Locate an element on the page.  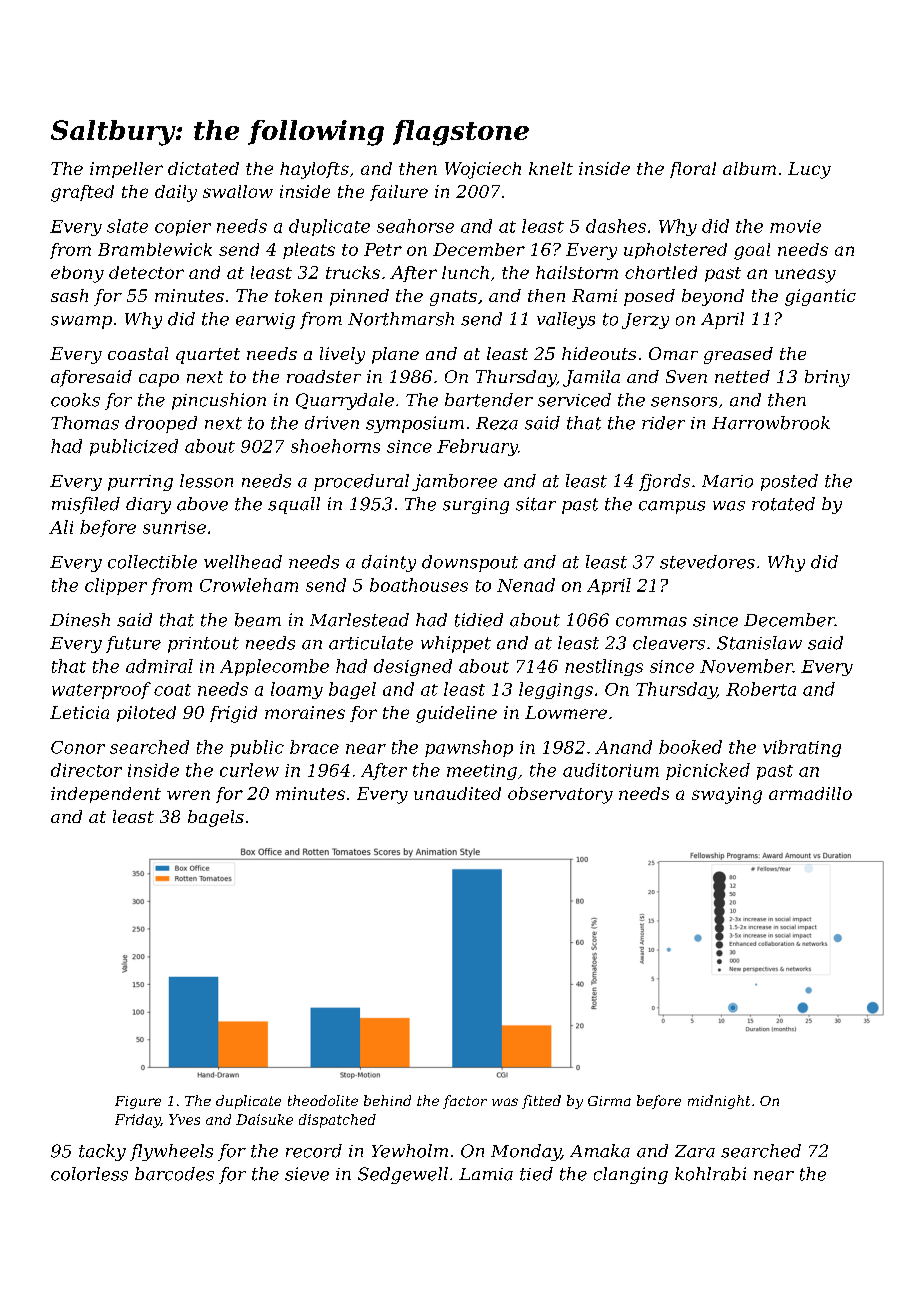
copier is located at coordinates (183, 228).
